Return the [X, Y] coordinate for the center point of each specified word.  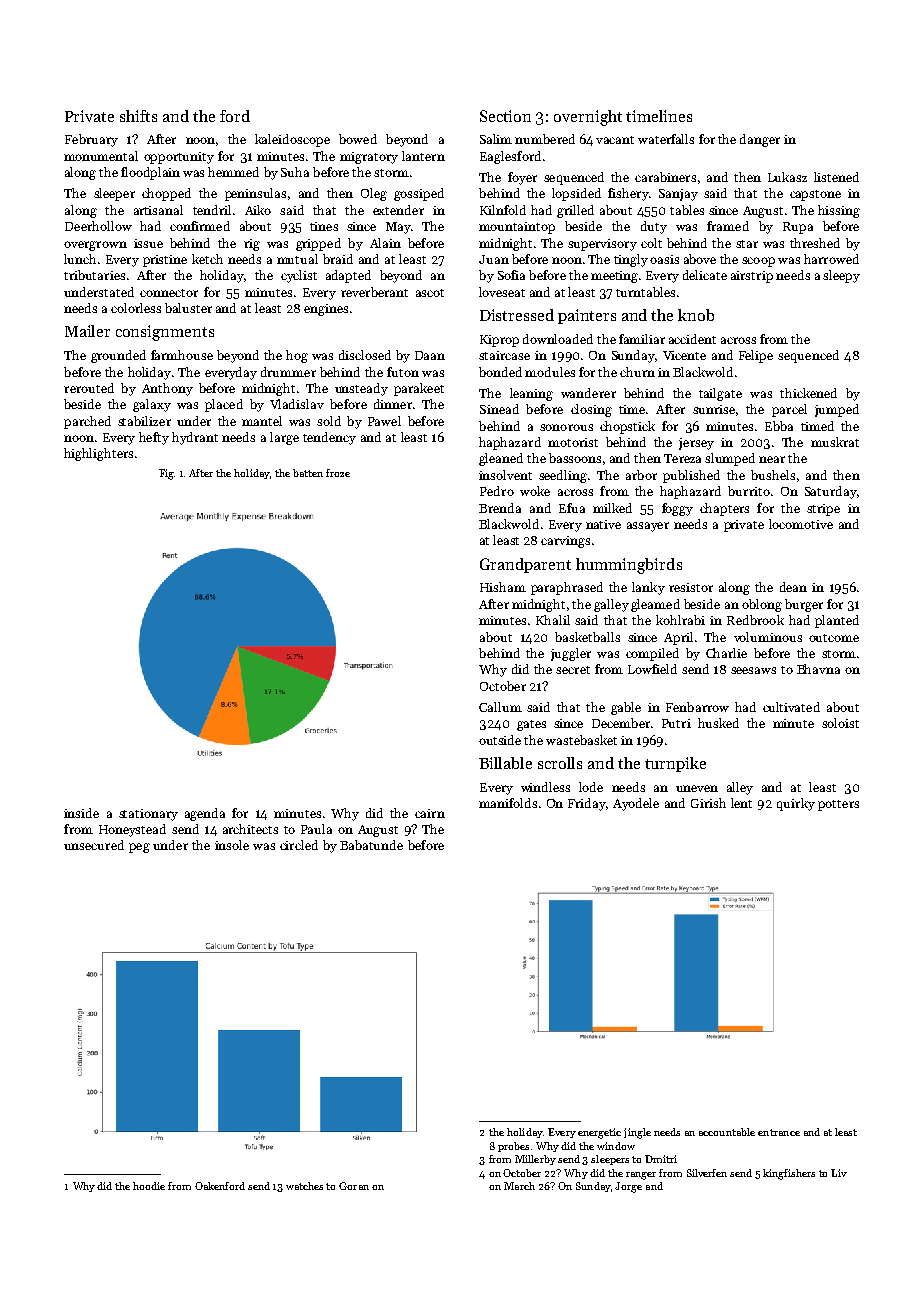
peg [139, 848]
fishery [628, 194]
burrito [749, 491]
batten [308, 473]
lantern [423, 156]
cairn [430, 813]
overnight [588, 118]
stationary [148, 815]
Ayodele [636, 804]
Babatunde [371, 845]
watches [304, 1186]
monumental [101, 156]
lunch [80, 259]
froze [338, 473]
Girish [708, 803]
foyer [522, 178]
